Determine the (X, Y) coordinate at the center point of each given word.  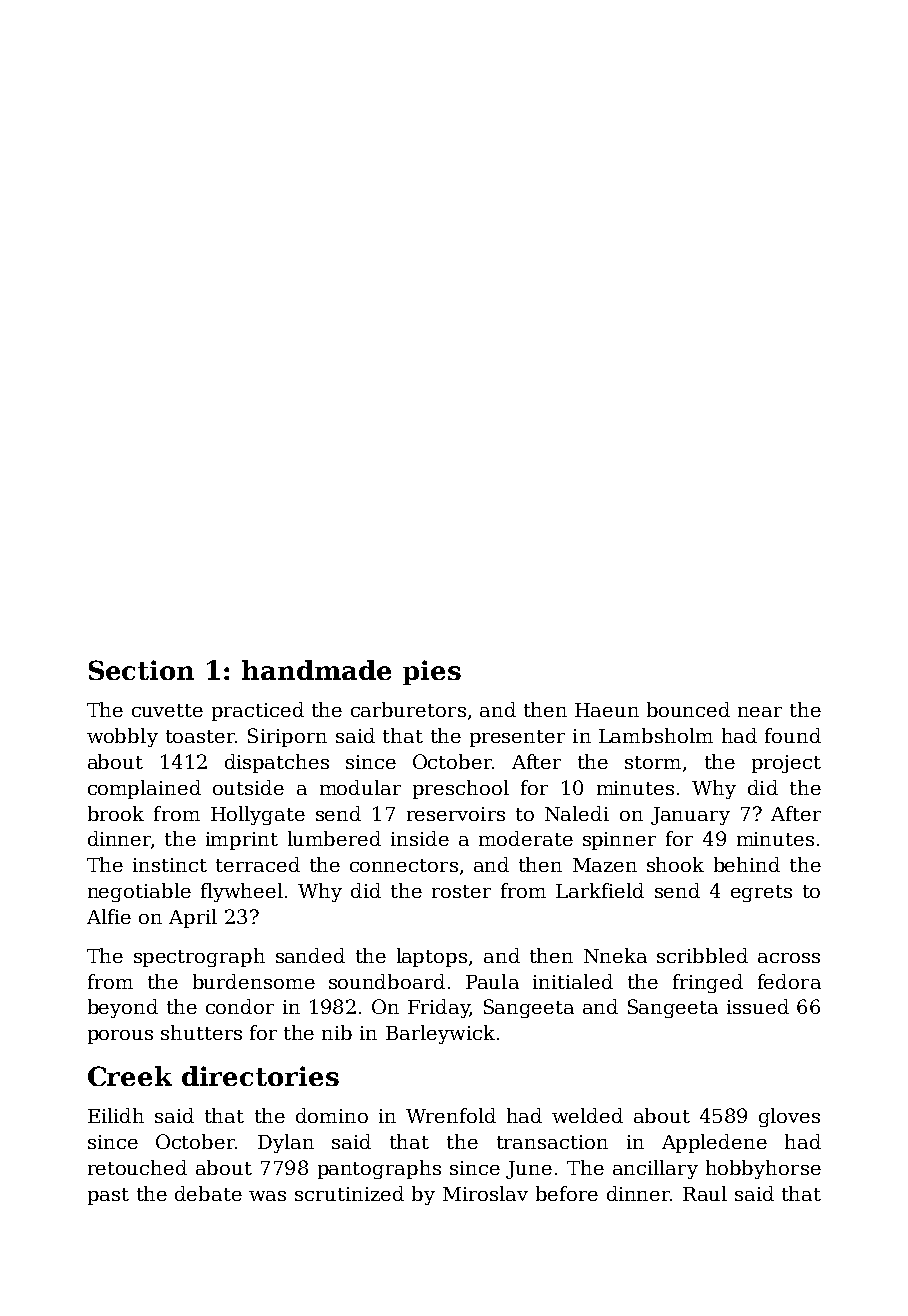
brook (116, 813)
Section (141, 670)
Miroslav (485, 1193)
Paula (492, 981)
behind (747, 864)
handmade (316, 670)
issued (758, 1006)
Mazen (605, 865)
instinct (170, 865)
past (108, 1196)
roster (461, 891)
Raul (705, 1193)
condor (240, 1006)
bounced (688, 709)
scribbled (702, 955)
